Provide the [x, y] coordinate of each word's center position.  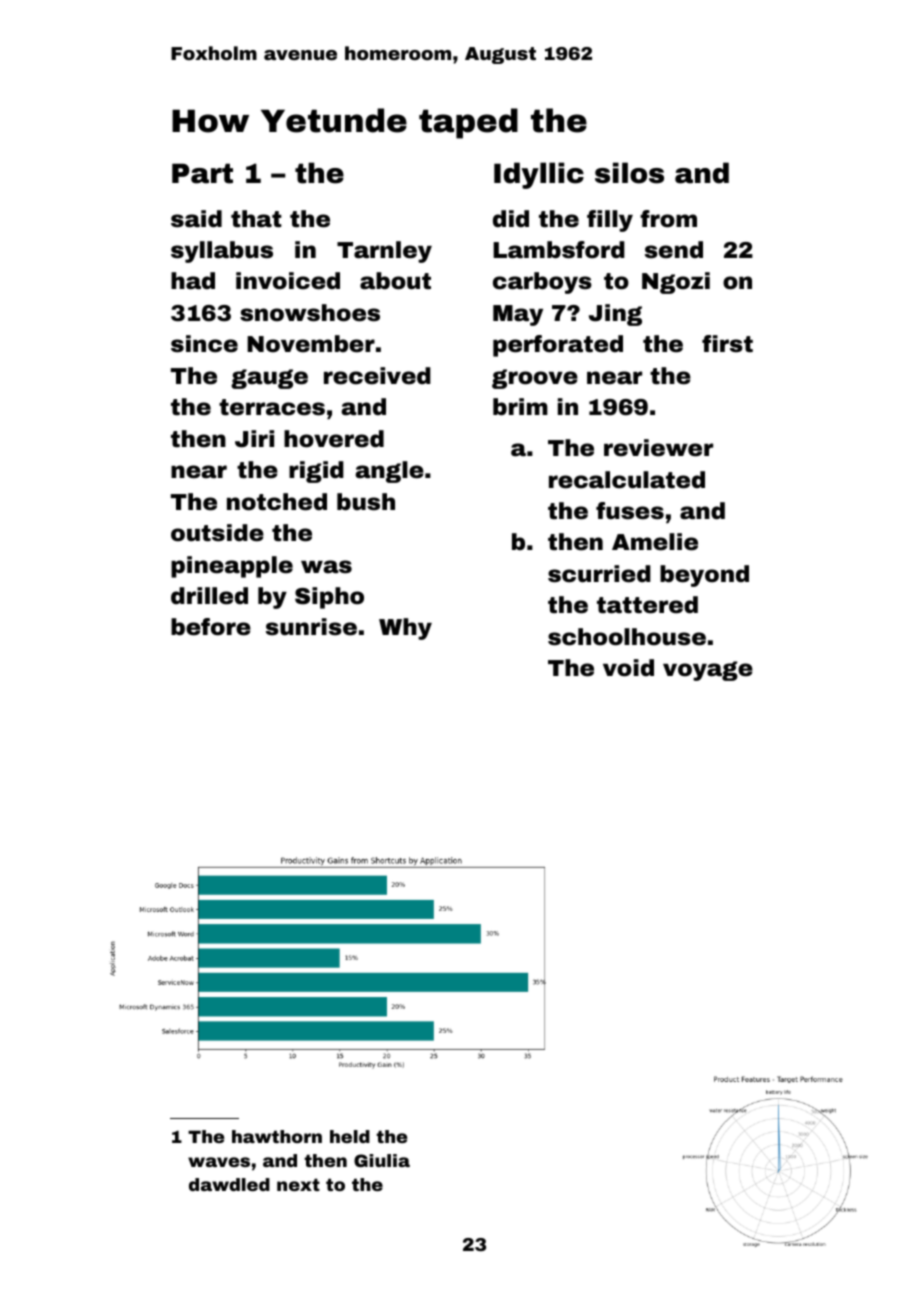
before [211, 627]
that [256, 219]
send [674, 250]
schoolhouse [627, 637]
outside [217, 533]
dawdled [229, 1184]
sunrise [311, 627]
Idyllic [539, 175]
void [628, 668]
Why [405, 629]
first [727, 344]
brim [520, 407]
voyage [708, 671]
